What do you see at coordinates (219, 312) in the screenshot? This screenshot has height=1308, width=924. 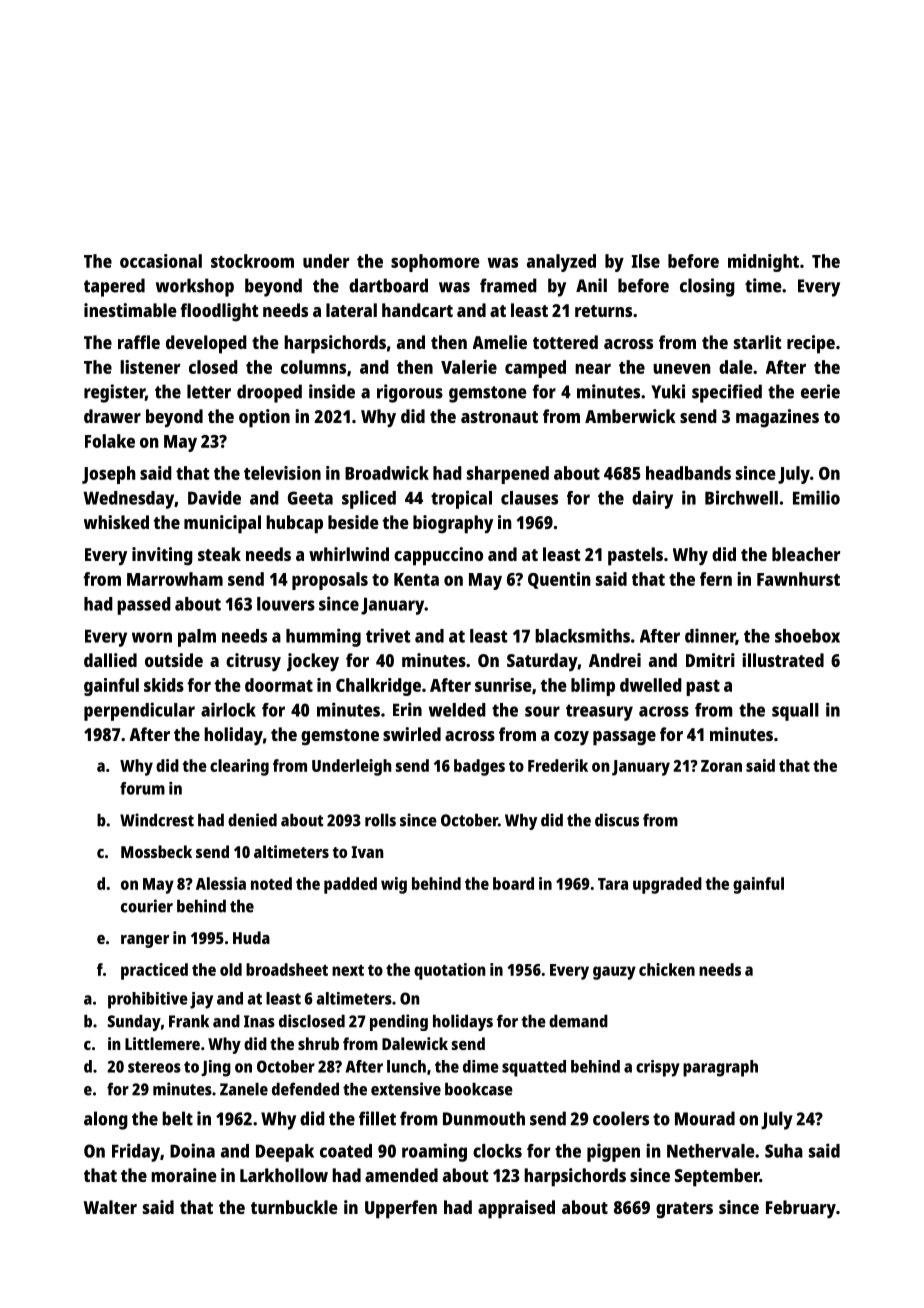 I see `floodlight` at bounding box center [219, 312].
